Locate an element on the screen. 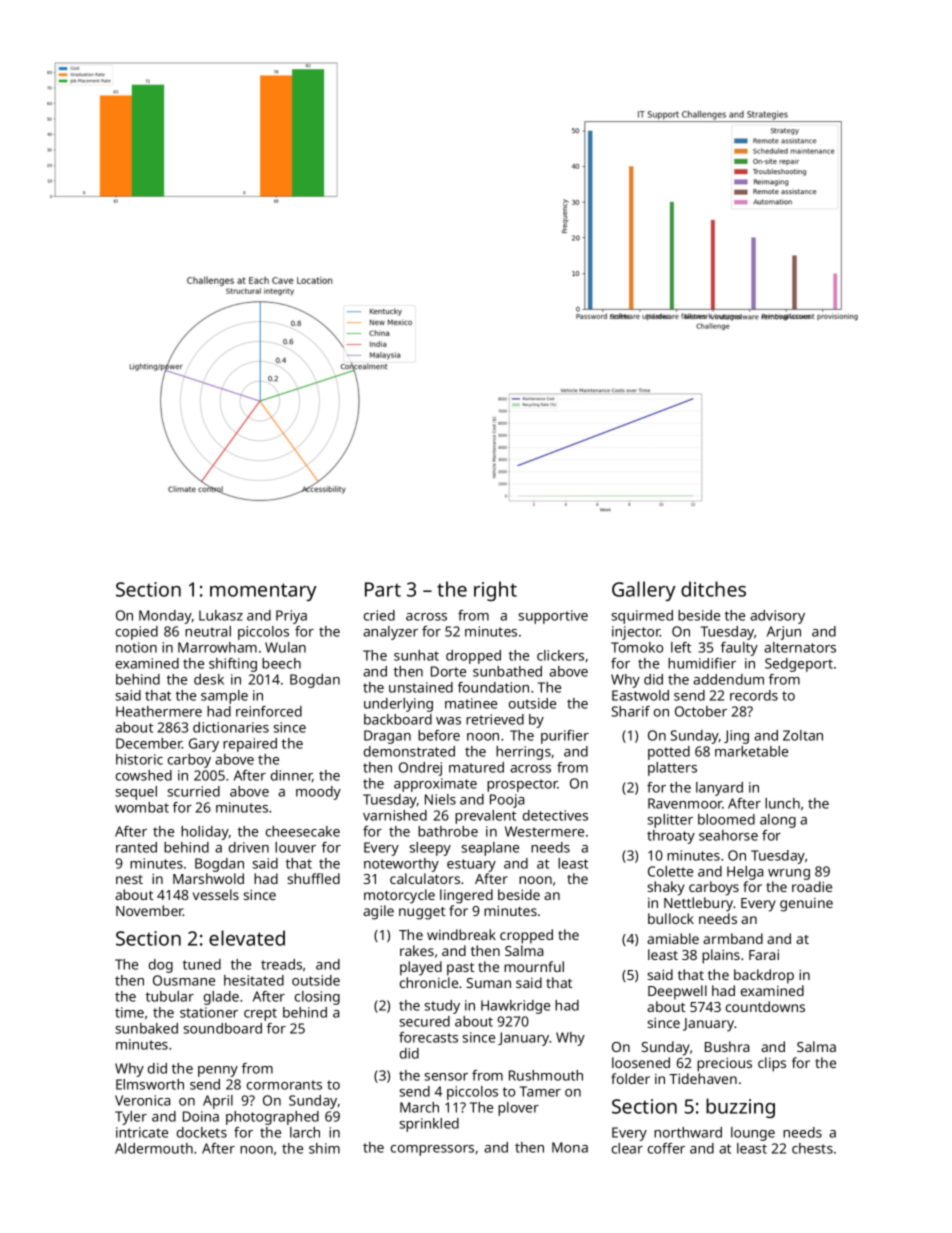 Image resolution: width=952 pixels, height=1233 pixels. before is located at coordinates (439, 735).
